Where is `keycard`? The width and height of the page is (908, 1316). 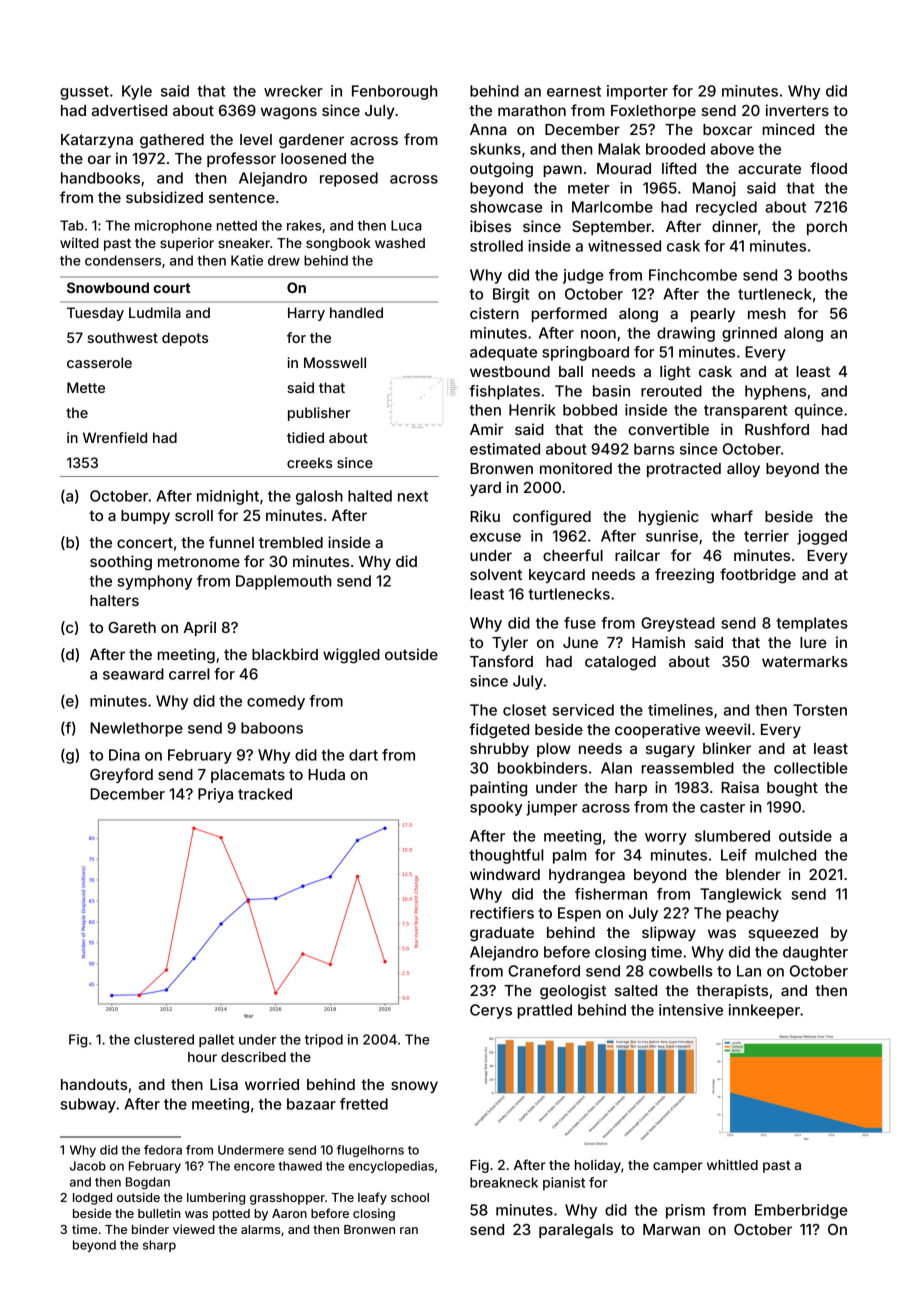 keycard is located at coordinates (557, 576).
